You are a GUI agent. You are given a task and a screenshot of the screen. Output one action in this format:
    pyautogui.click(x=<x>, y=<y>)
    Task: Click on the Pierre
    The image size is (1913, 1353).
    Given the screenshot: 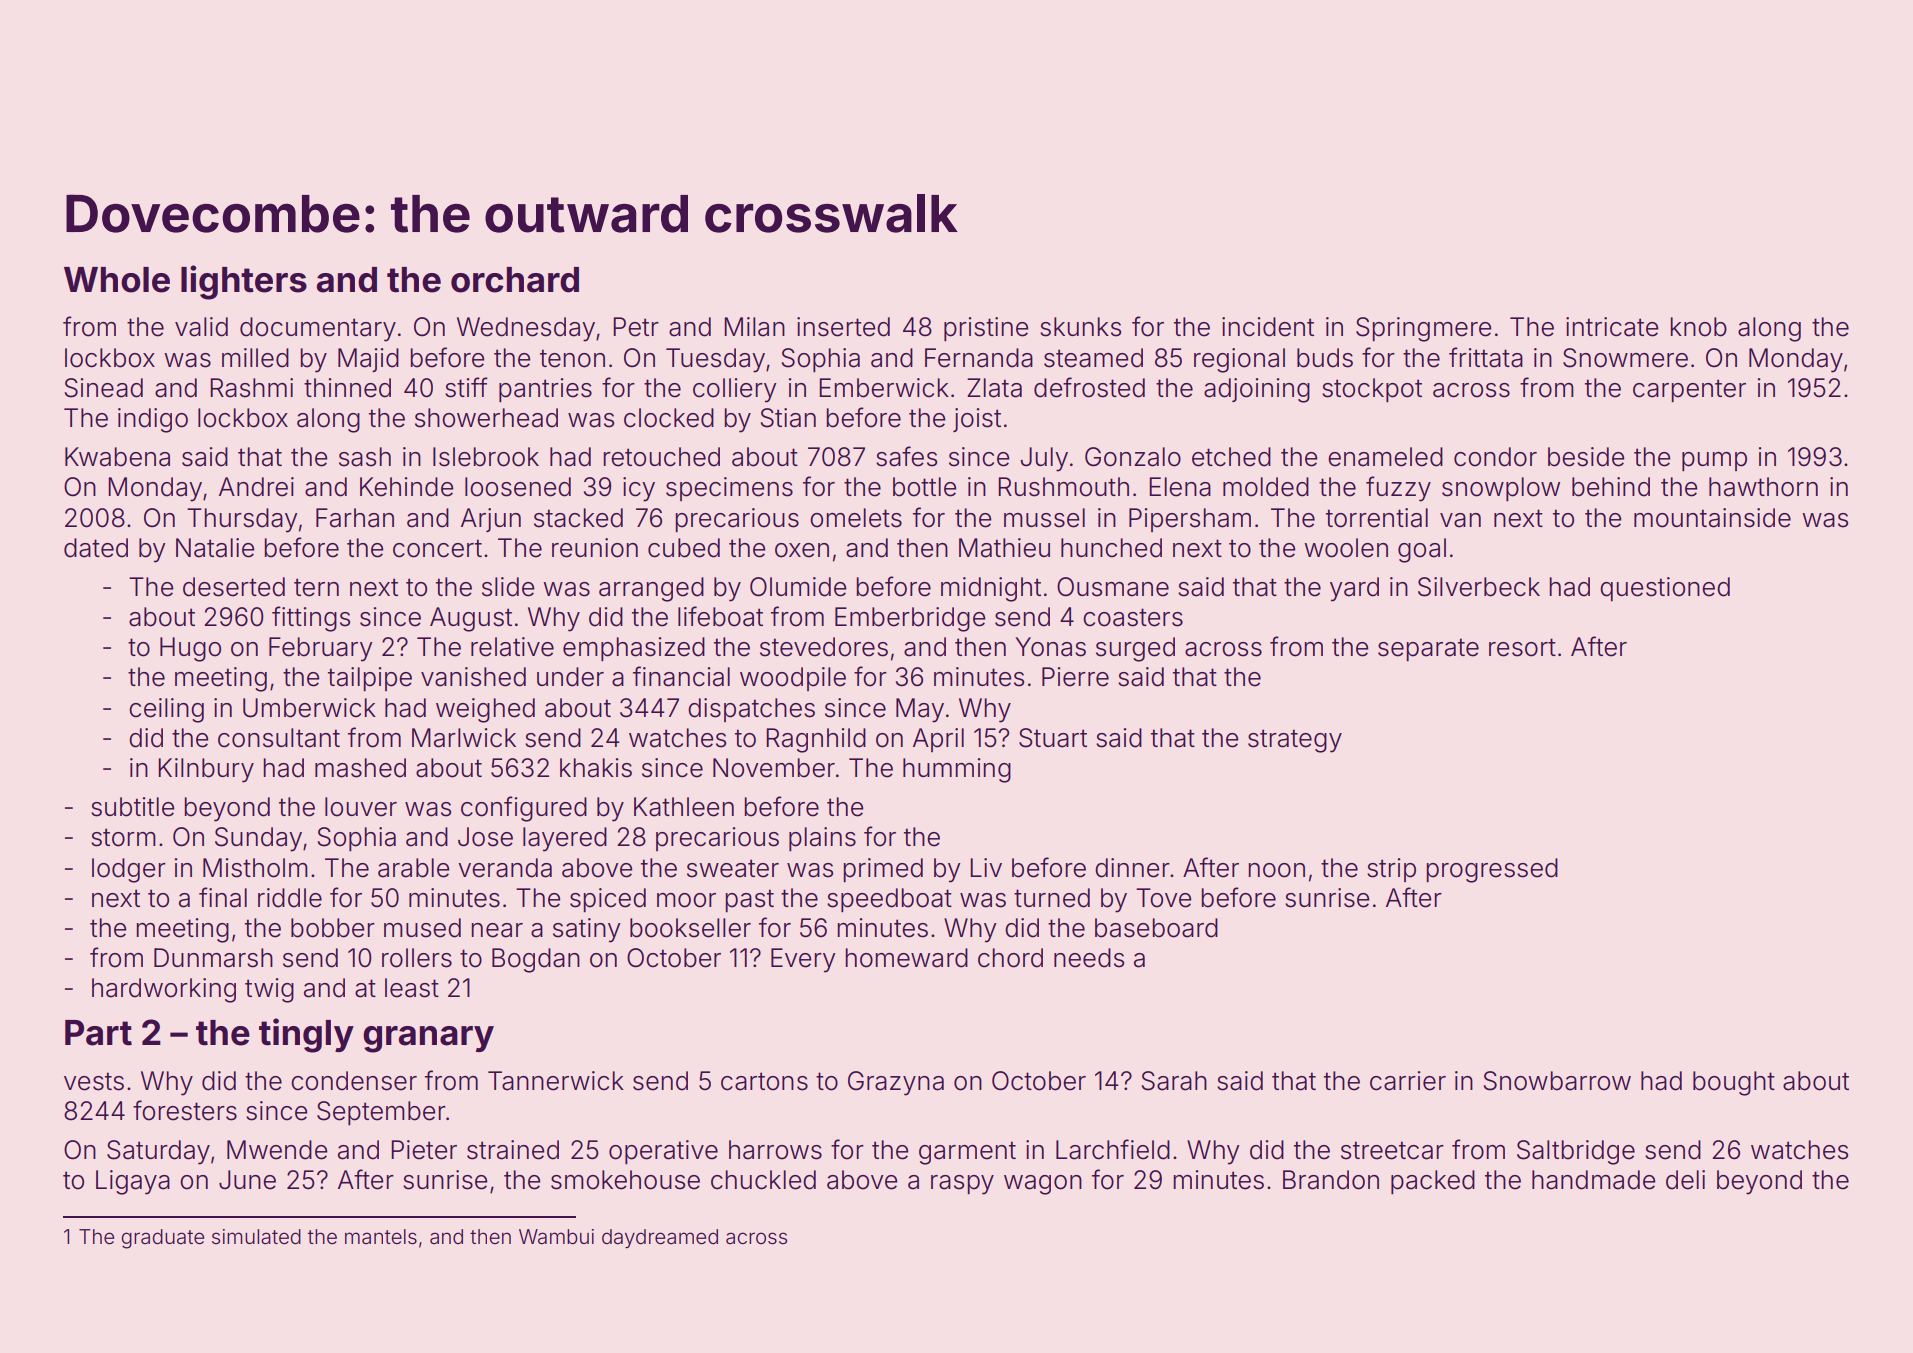 What is the action you would take?
    pyautogui.click(x=1075, y=677)
